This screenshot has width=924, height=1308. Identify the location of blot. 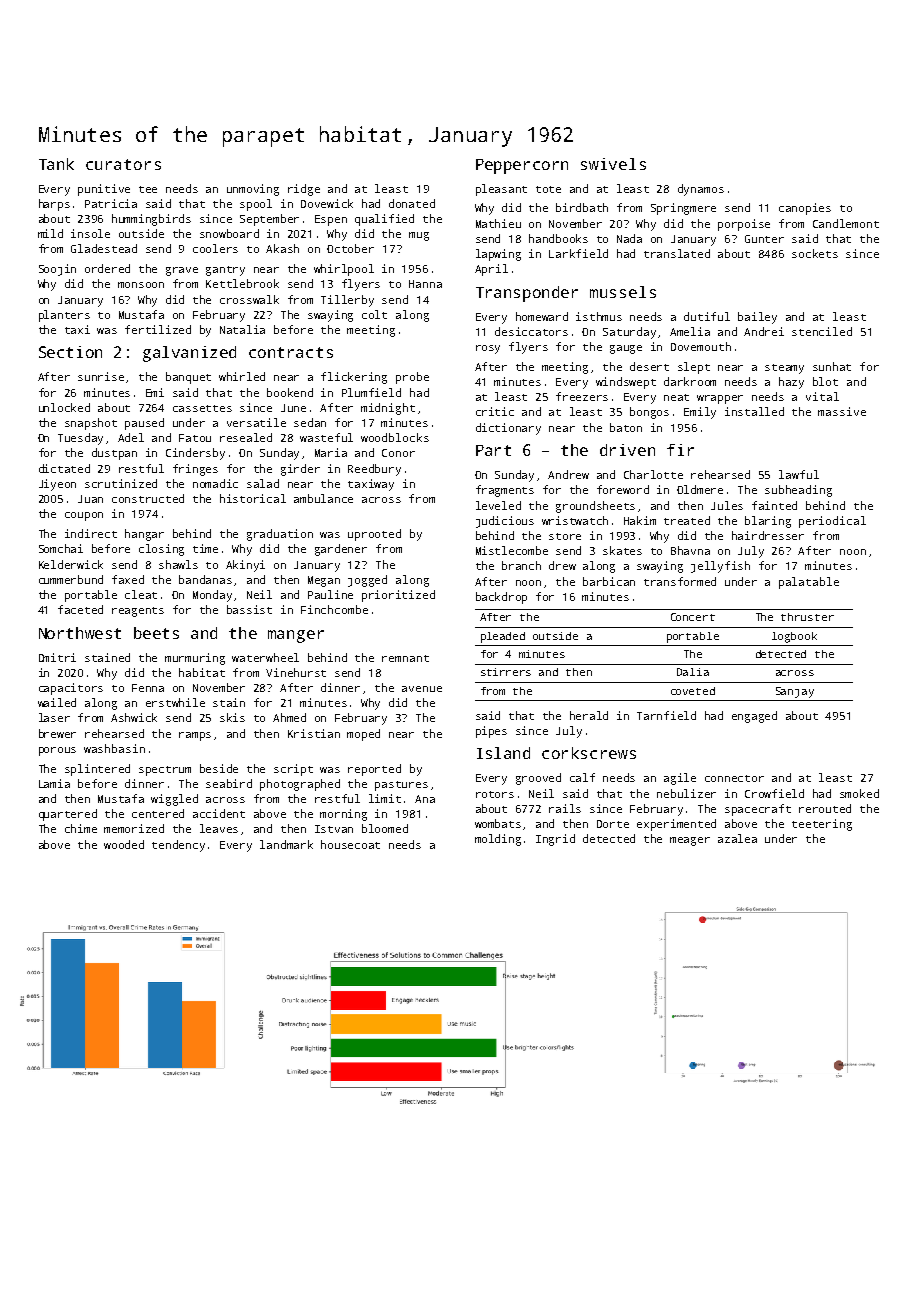
(825, 381).
